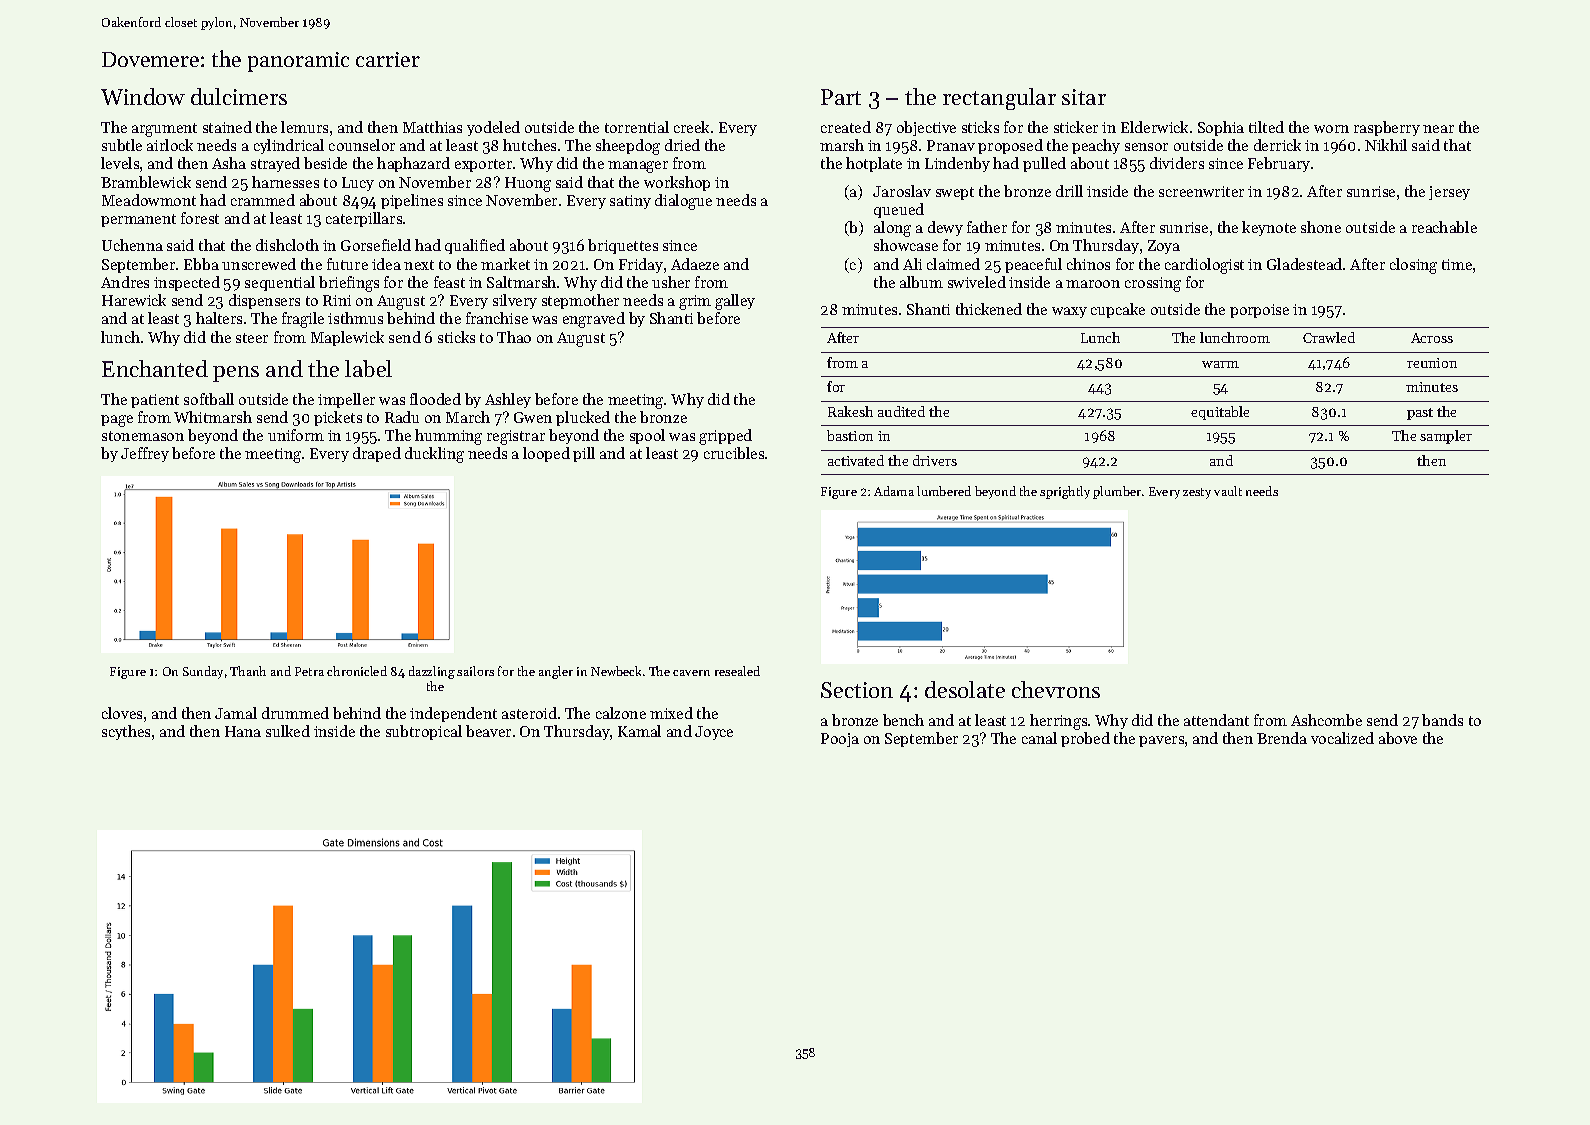 This screenshot has height=1125, width=1590. Describe the element at coordinates (117, 421) in the screenshot. I see `page` at that location.
